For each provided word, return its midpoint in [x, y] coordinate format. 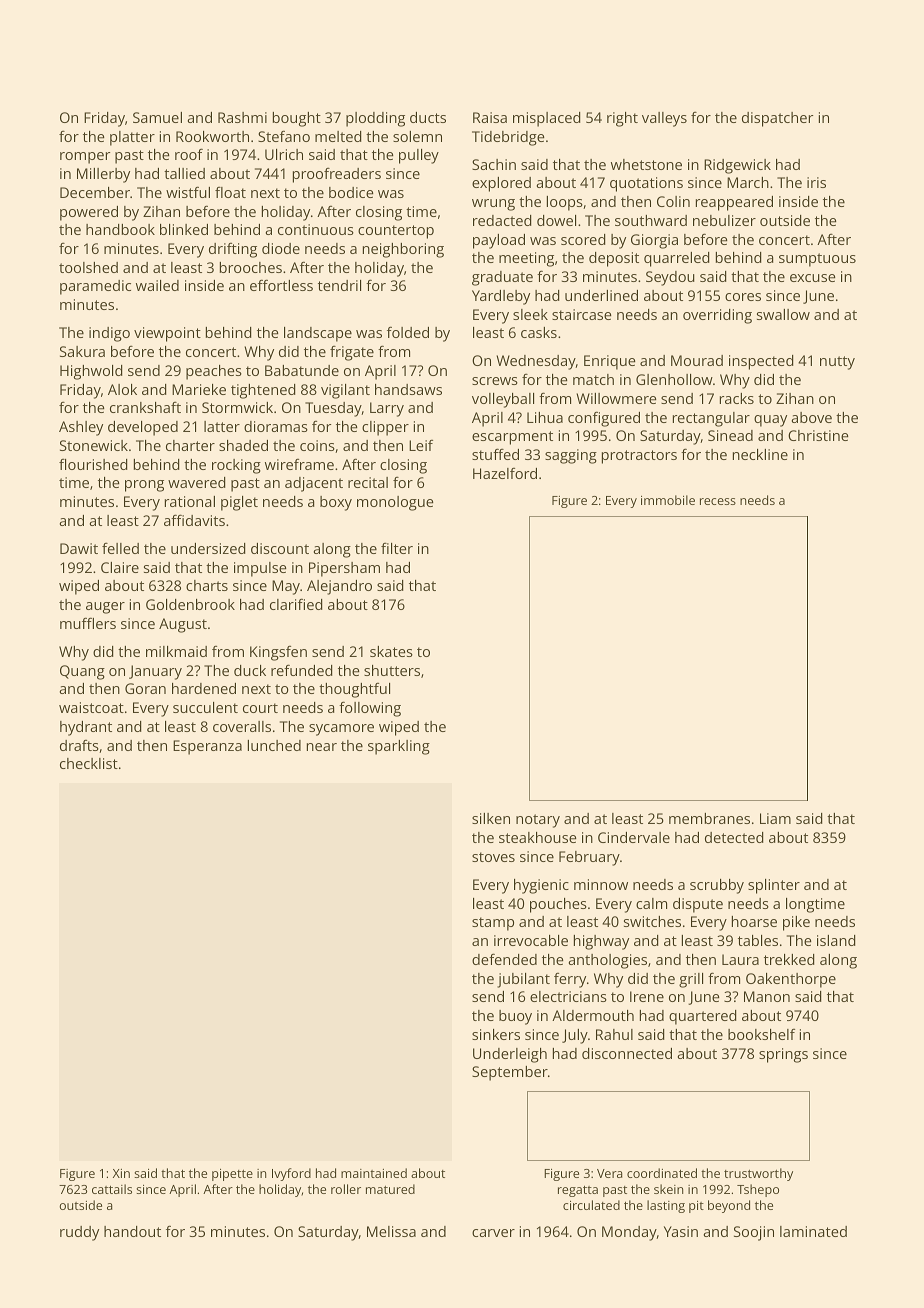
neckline [760, 454]
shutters [392, 670]
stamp [493, 924]
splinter [774, 886]
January [155, 672]
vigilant [345, 391]
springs [783, 1055]
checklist [89, 763]
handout [132, 1231]
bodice [351, 192]
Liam [775, 818]
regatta [578, 1191]
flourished [93, 464]
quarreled [677, 259]
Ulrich [284, 154]
